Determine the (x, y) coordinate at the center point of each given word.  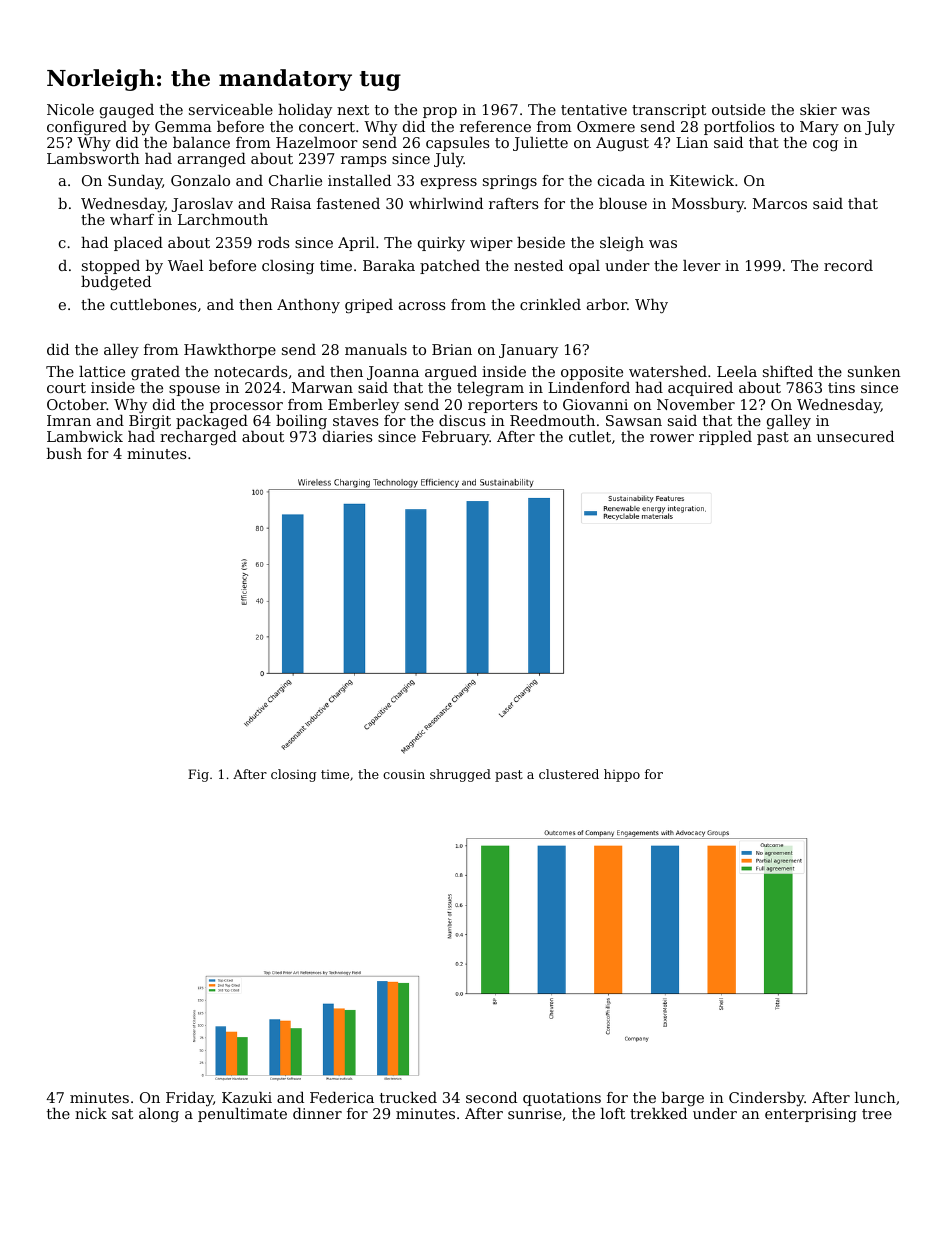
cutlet (590, 436)
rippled (725, 438)
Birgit (150, 422)
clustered (569, 774)
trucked (408, 1097)
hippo (622, 775)
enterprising (811, 1115)
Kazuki (247, 1097)
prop (440, 112)
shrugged (460, 775)
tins (841, 387)
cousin (404, 774)
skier (818, 109)
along (159, 1115)
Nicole (70, 109)
